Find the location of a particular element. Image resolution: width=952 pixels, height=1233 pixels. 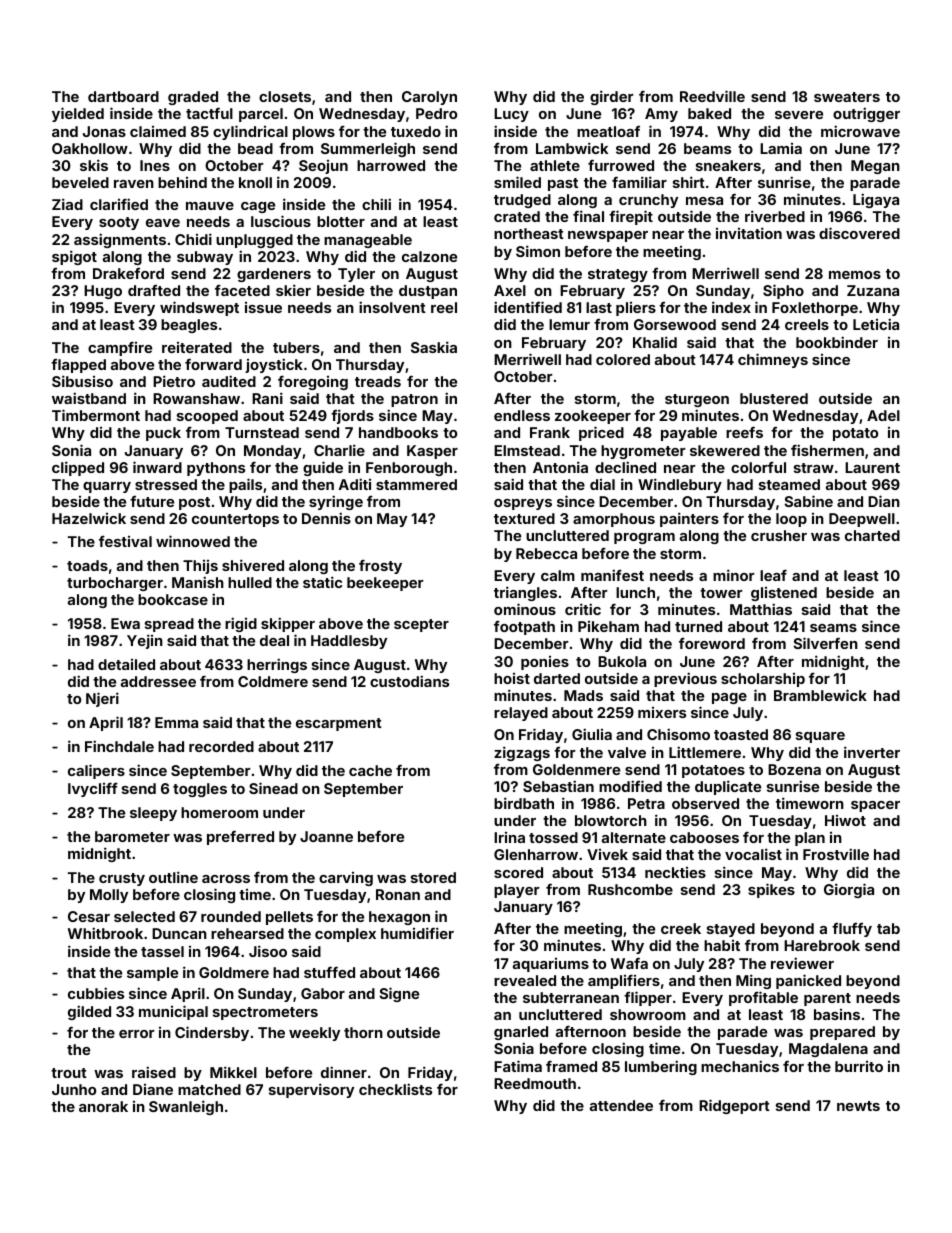

Reedville is located at coordinates (712, 96).
